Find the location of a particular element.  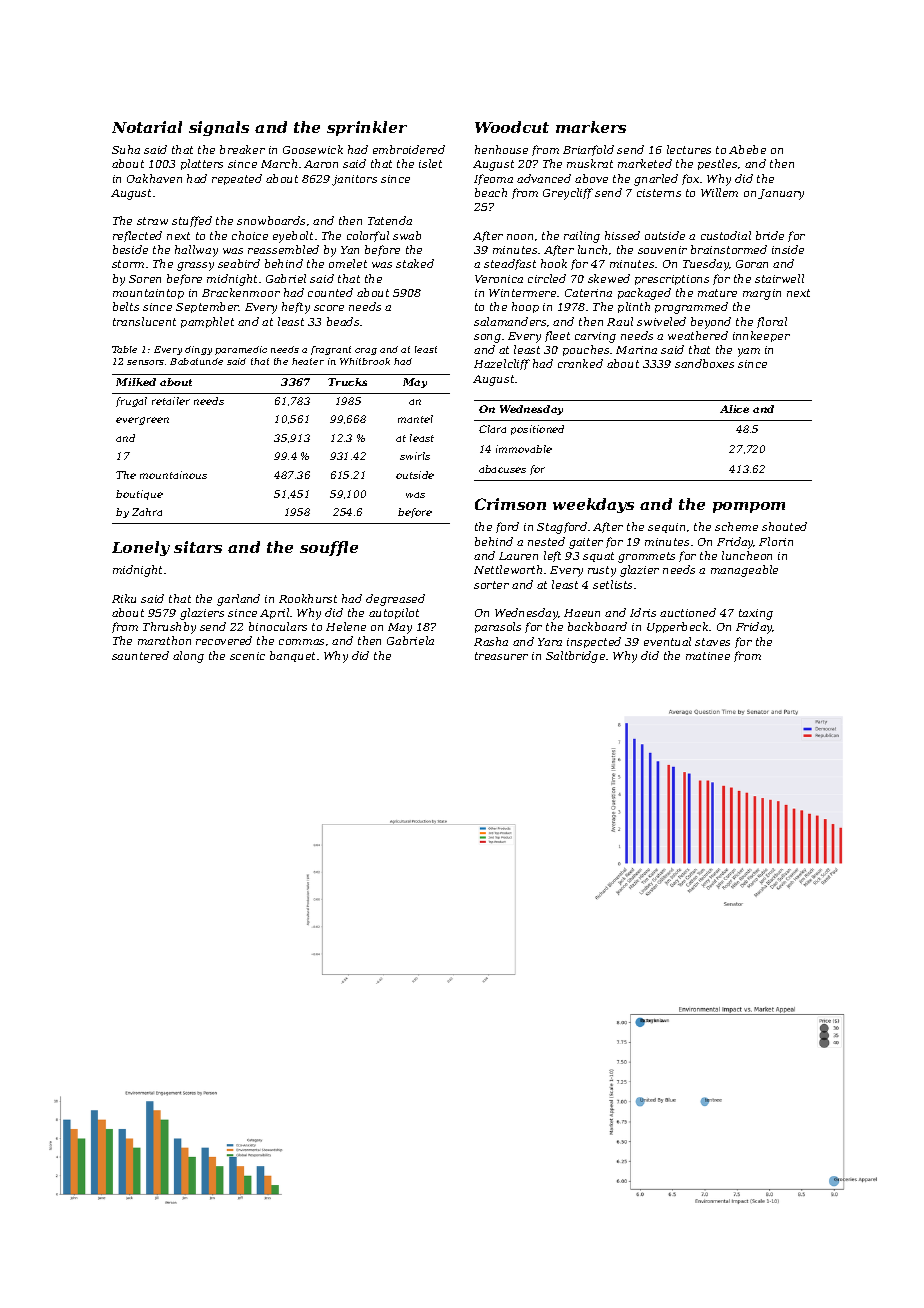

souffle is located at coordinates (329, 548).
